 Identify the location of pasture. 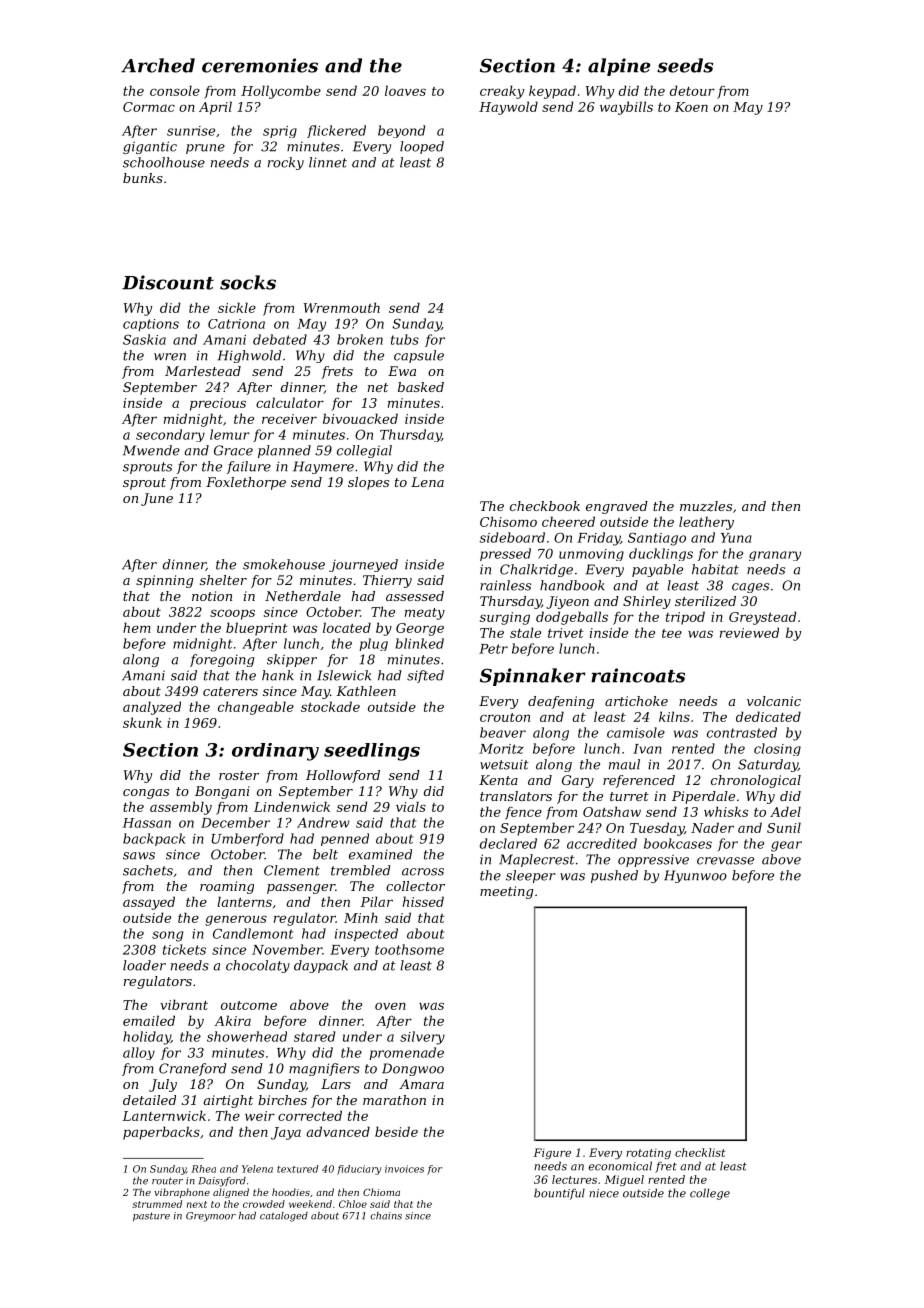
(151, 1216).
